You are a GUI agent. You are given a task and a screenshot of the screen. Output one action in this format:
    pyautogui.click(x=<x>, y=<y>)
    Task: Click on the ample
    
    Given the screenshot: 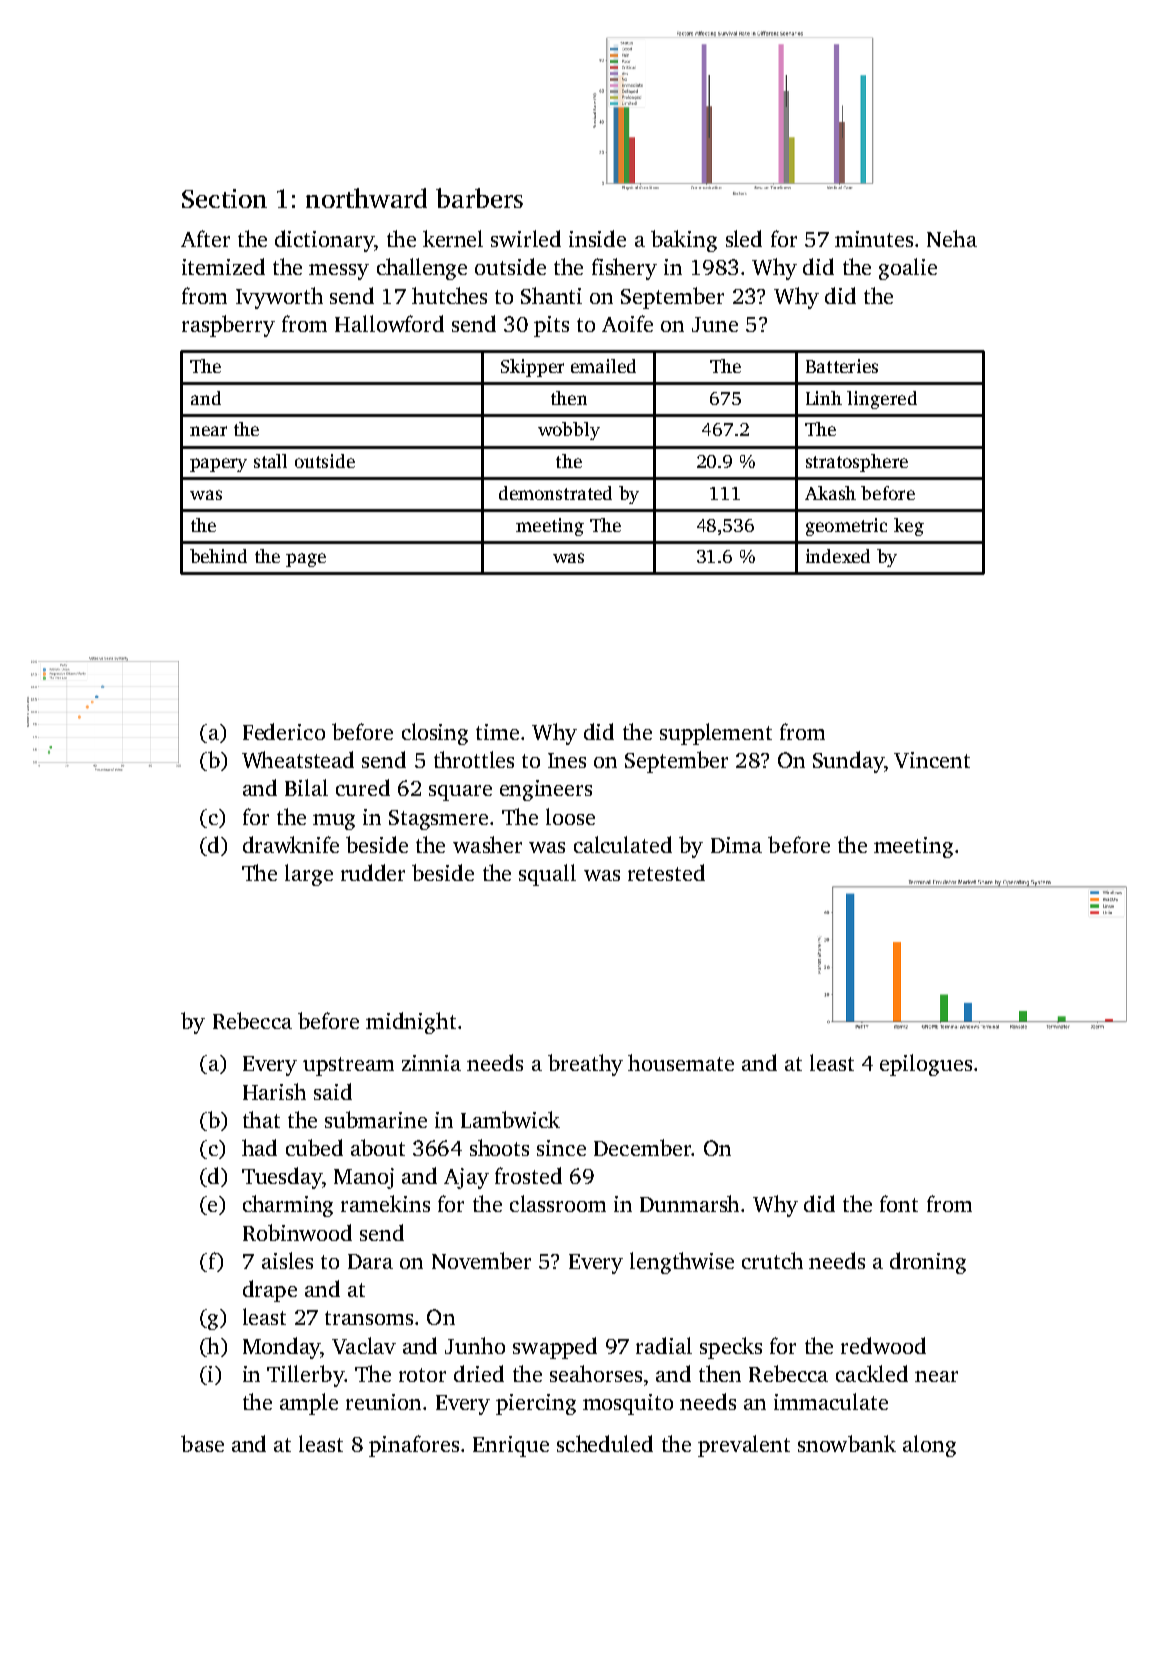 What is the action you would take?
    pyautogui.click(x=309, y=1404)
